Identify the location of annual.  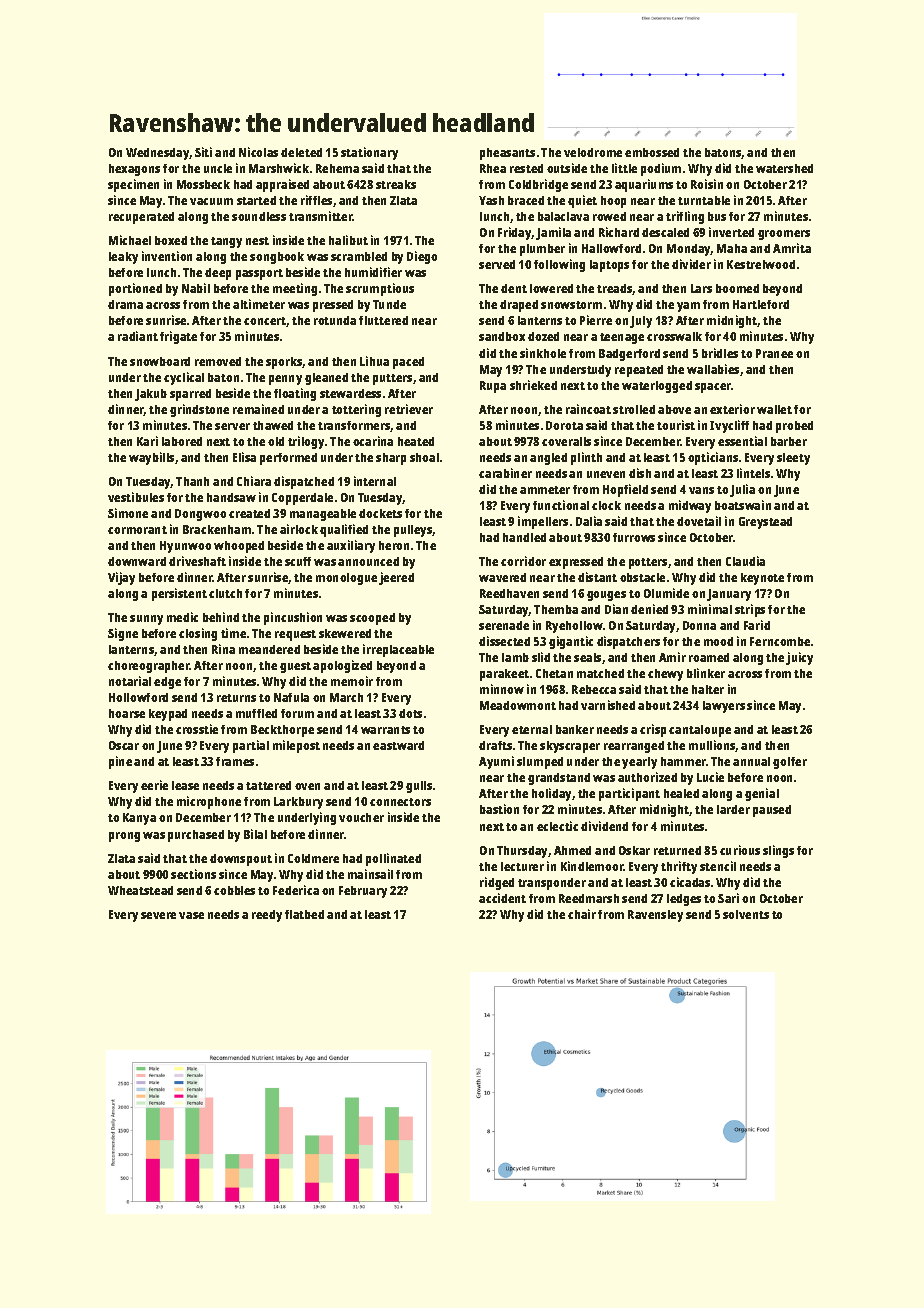
(751, 761).
